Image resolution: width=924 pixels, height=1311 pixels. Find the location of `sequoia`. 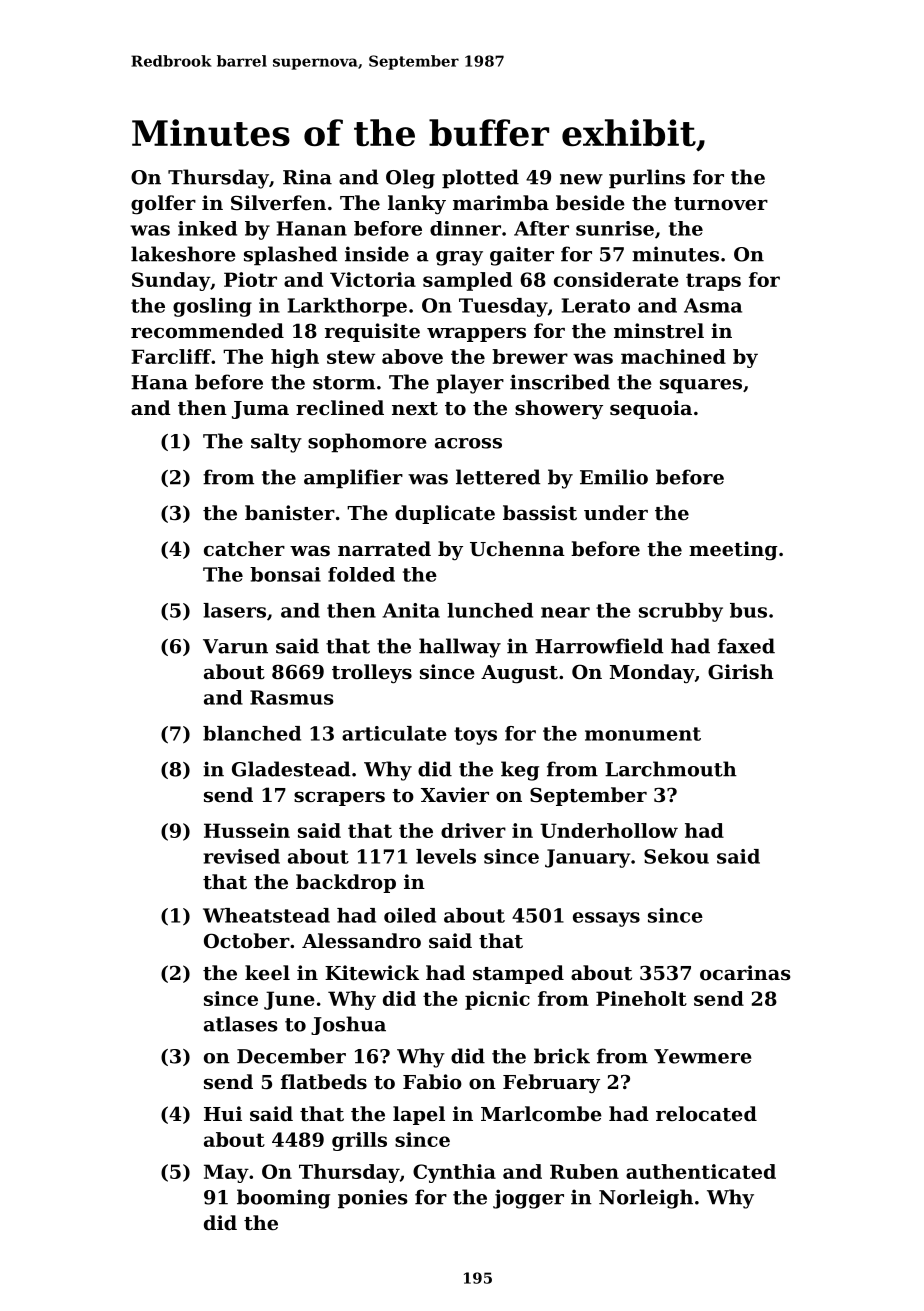

sequoia is located at coordinates (651, 409).
